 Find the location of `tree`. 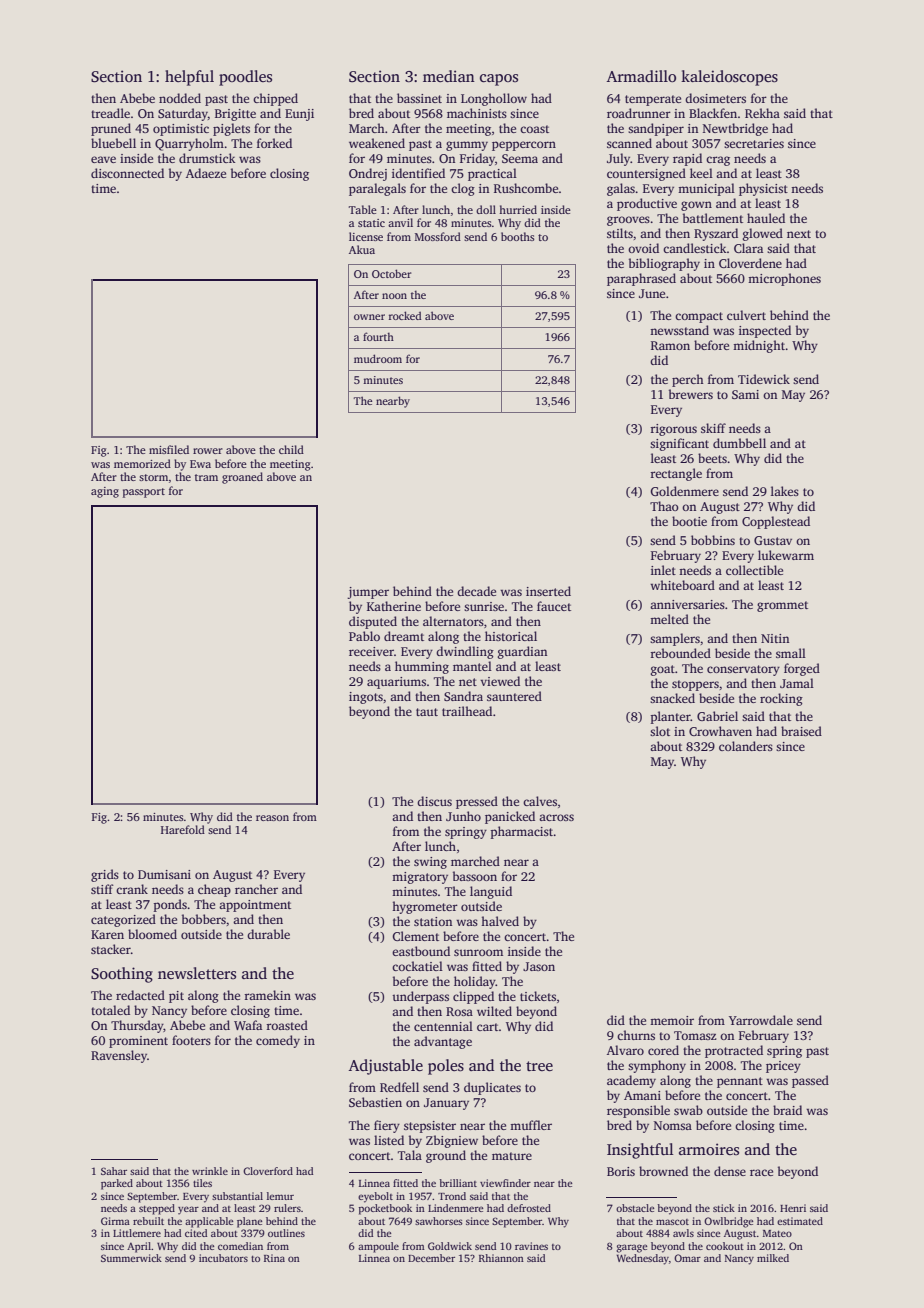

tree is located at coordinates (539, 1066).
